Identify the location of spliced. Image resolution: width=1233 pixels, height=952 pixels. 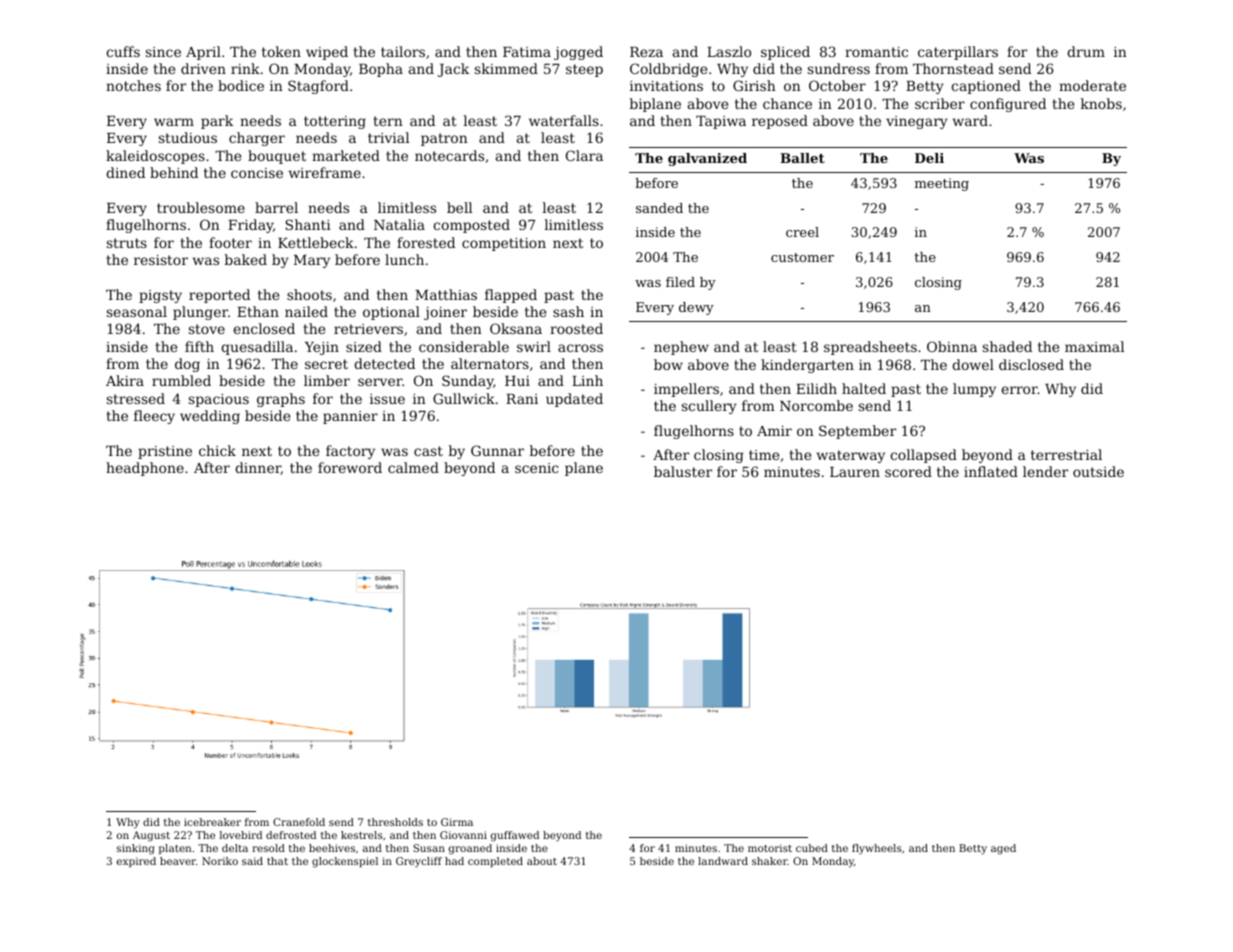
(785, 53).
